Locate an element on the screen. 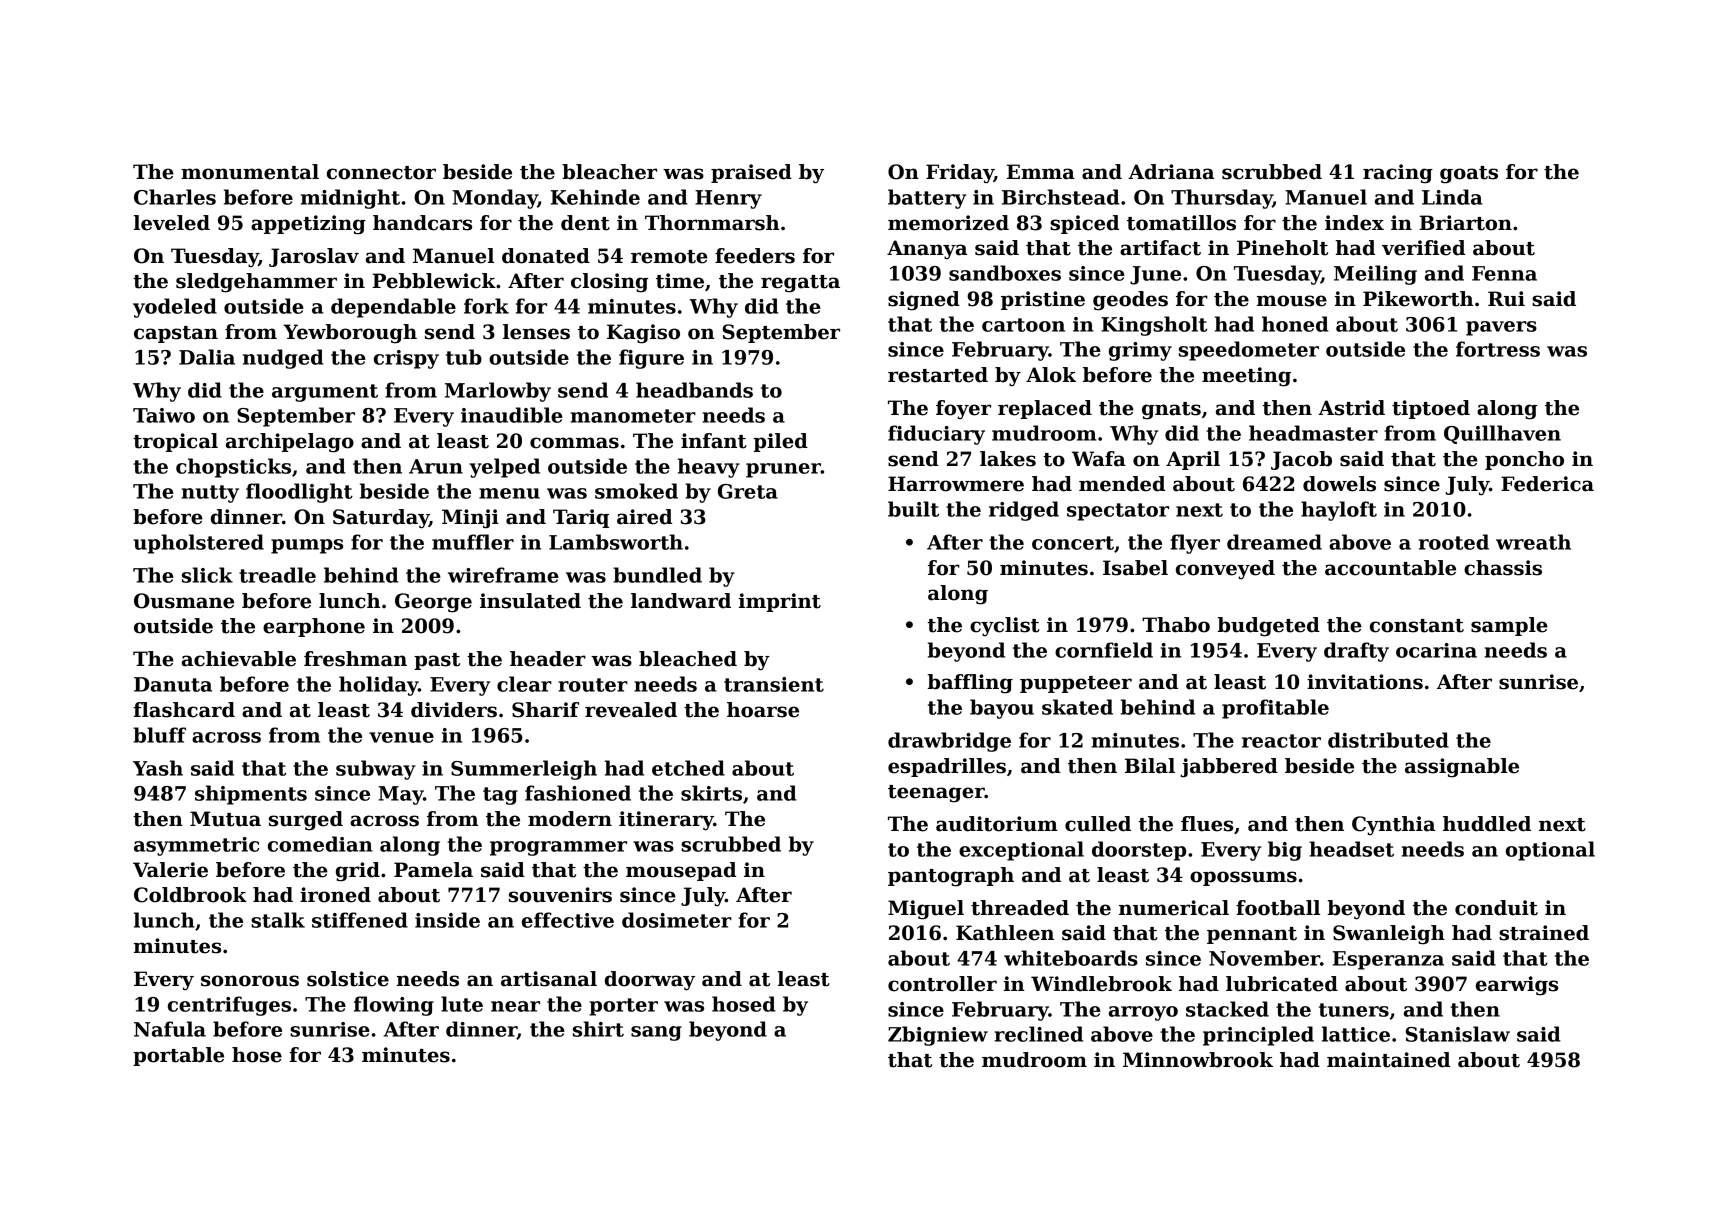 Image resolution: width=1729 pixels, height=1223 pixels. sample is located at coordinates (1509, 626).
